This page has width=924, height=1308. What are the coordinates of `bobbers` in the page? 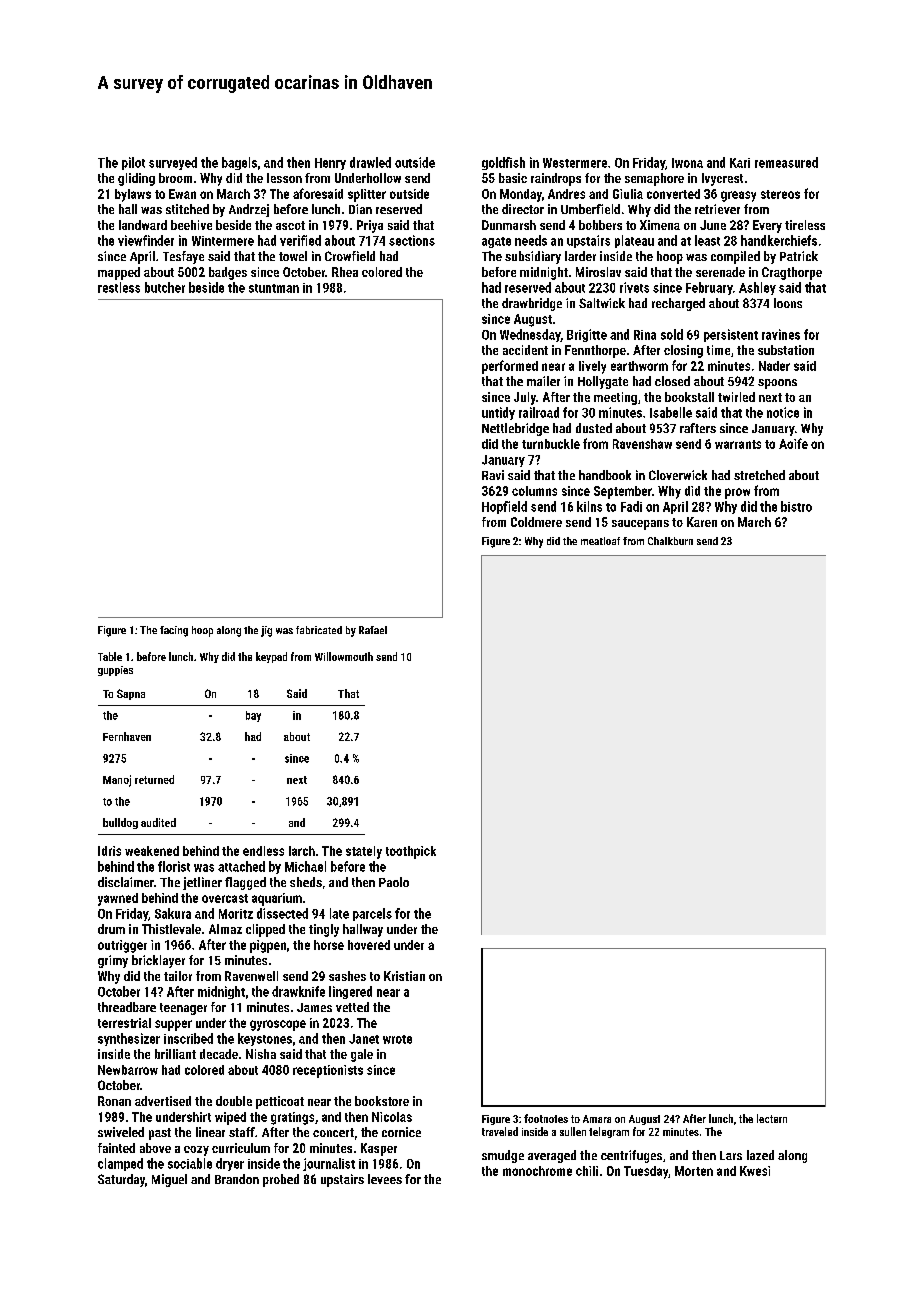 It's located at (600, 225).
